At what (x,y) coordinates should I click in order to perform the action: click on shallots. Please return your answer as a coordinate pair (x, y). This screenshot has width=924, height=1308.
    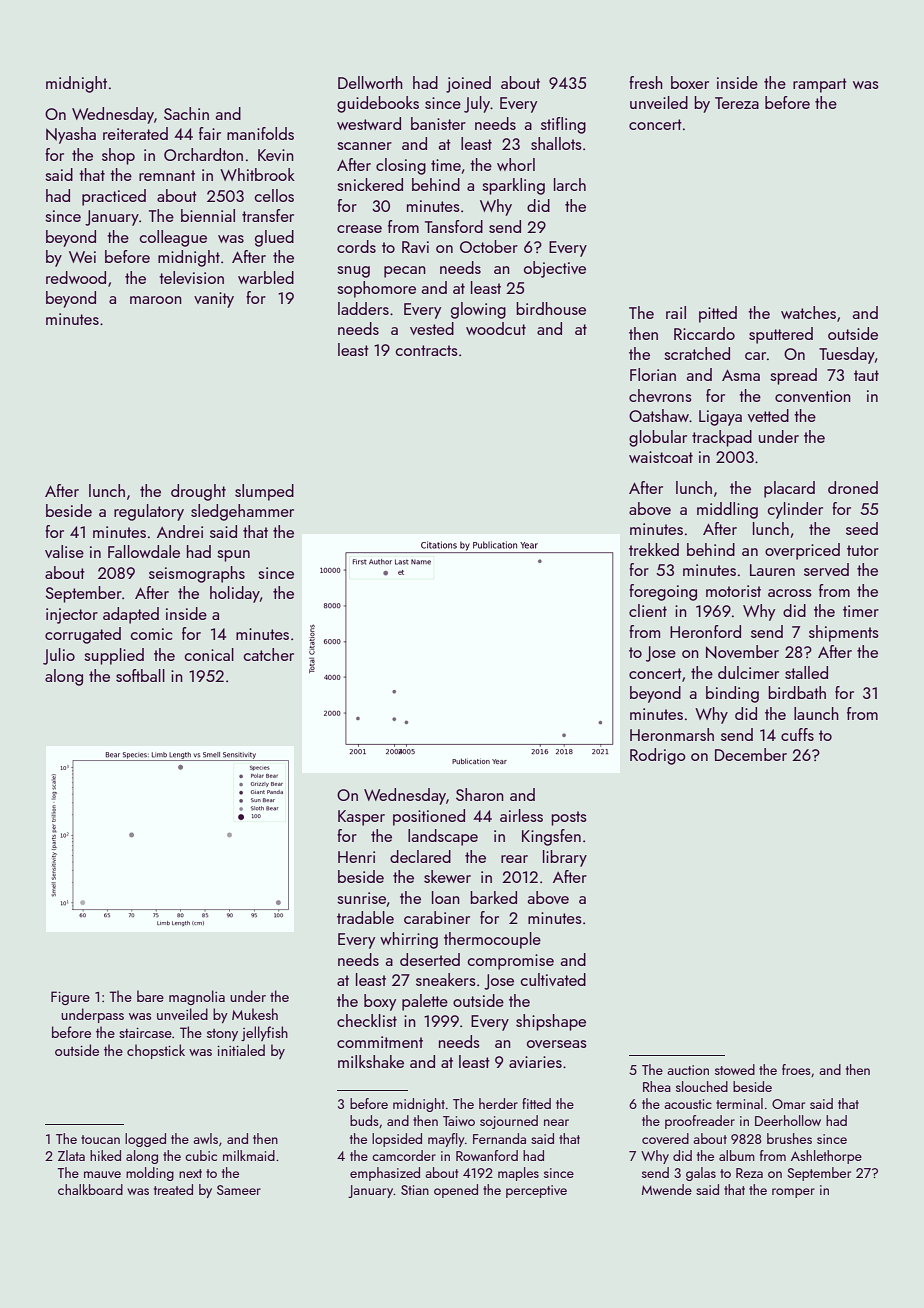
    Looking at the image, I should click on (556, 143).
